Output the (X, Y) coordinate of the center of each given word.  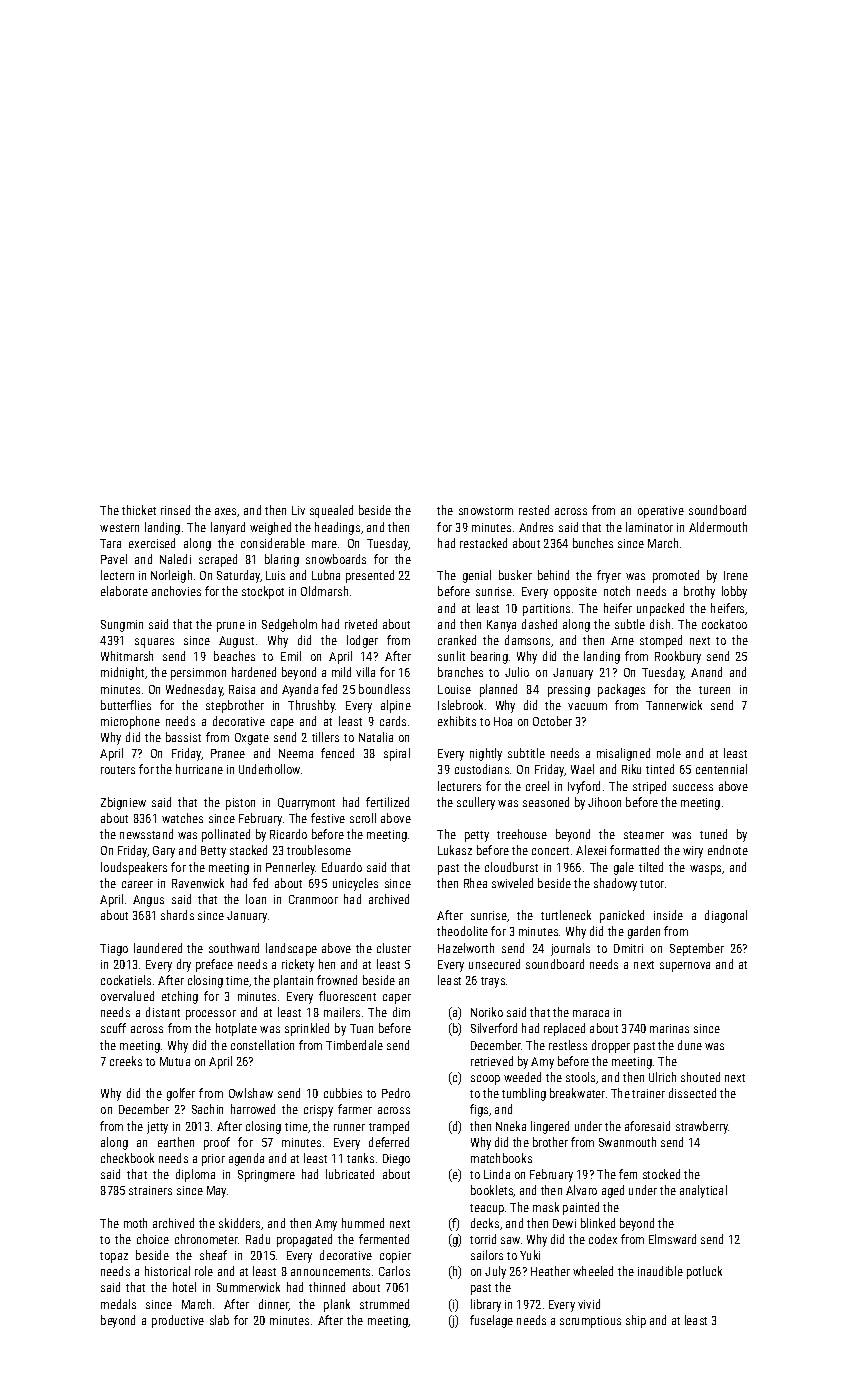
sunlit (451, 656)
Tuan (361, 1028)
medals (118, 1304)
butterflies (126, 705)
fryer (609, 576)
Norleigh (171, 576)
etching (180, 997)
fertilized (387, 802)
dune (690, 1045)
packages (621, 690)
